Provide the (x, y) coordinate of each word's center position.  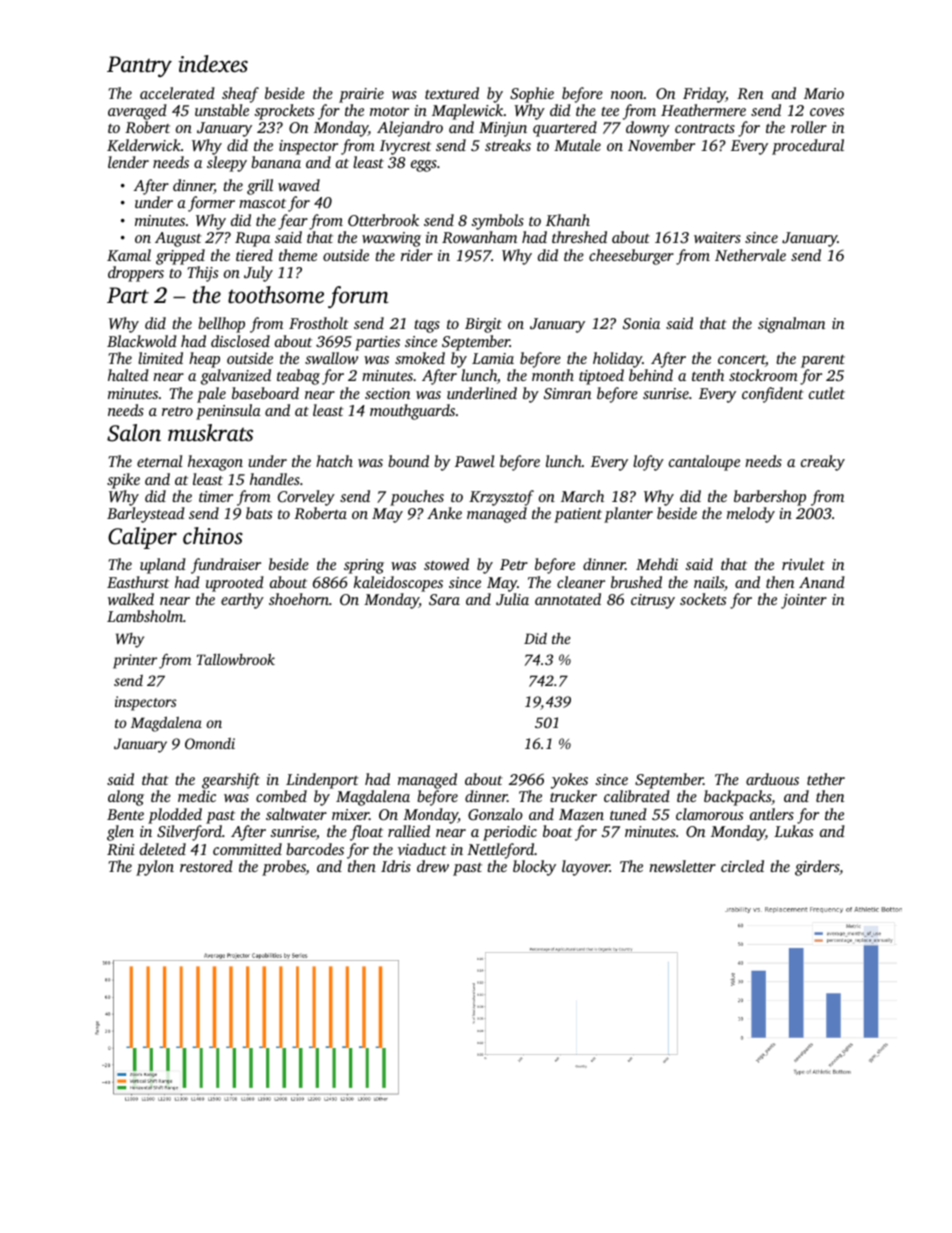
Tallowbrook (236, 659)
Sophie (532, 95)
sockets (703, 599)
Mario (824, 93)
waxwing (391, 239)
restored (206, 866)
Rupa (252, 239)
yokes (569, 781)
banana (276, 162)
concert (742, 361)
